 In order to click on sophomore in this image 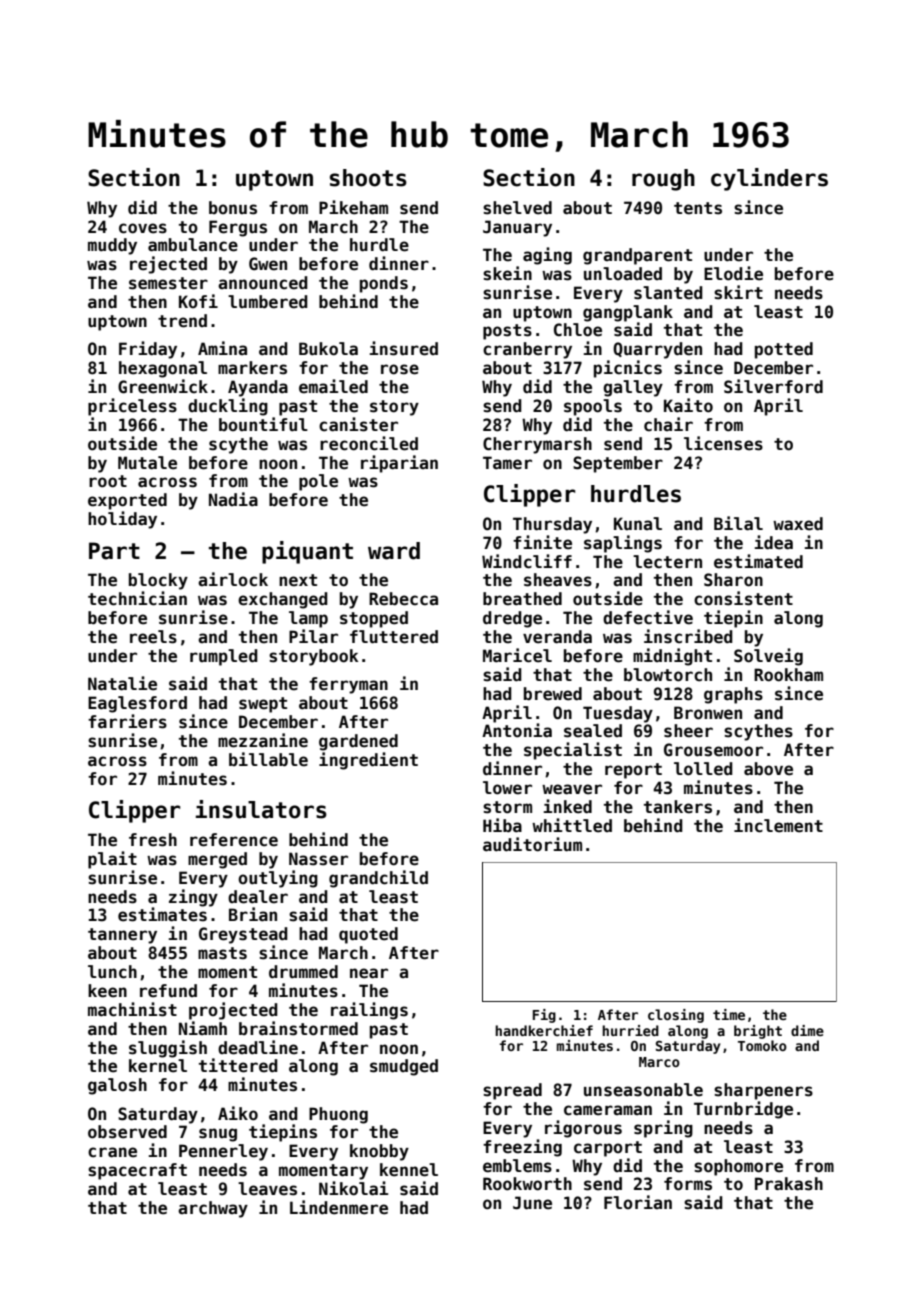, I will do `click(738, 1167)`.
